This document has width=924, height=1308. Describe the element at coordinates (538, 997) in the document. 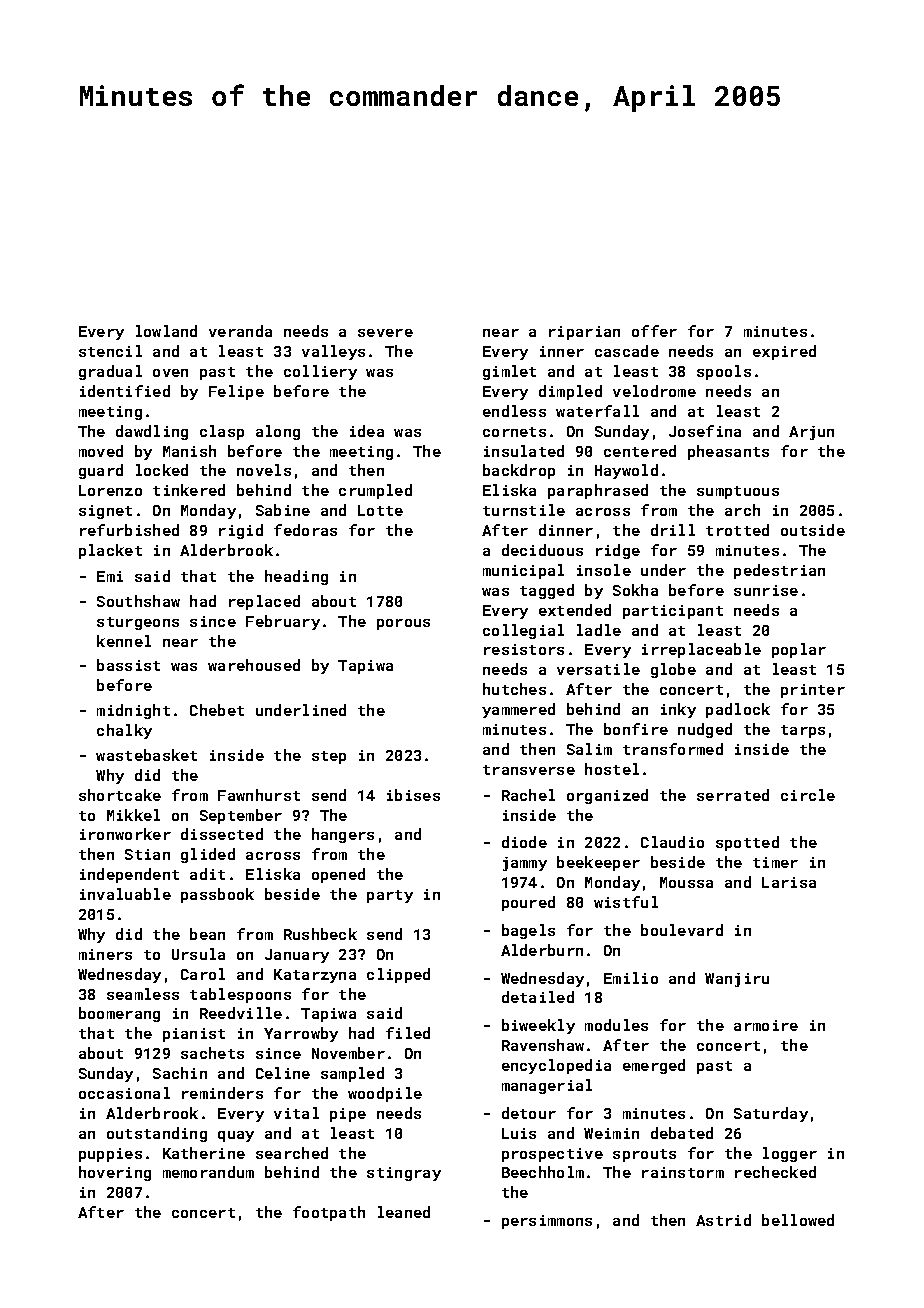

I see `detailed` at that location.
